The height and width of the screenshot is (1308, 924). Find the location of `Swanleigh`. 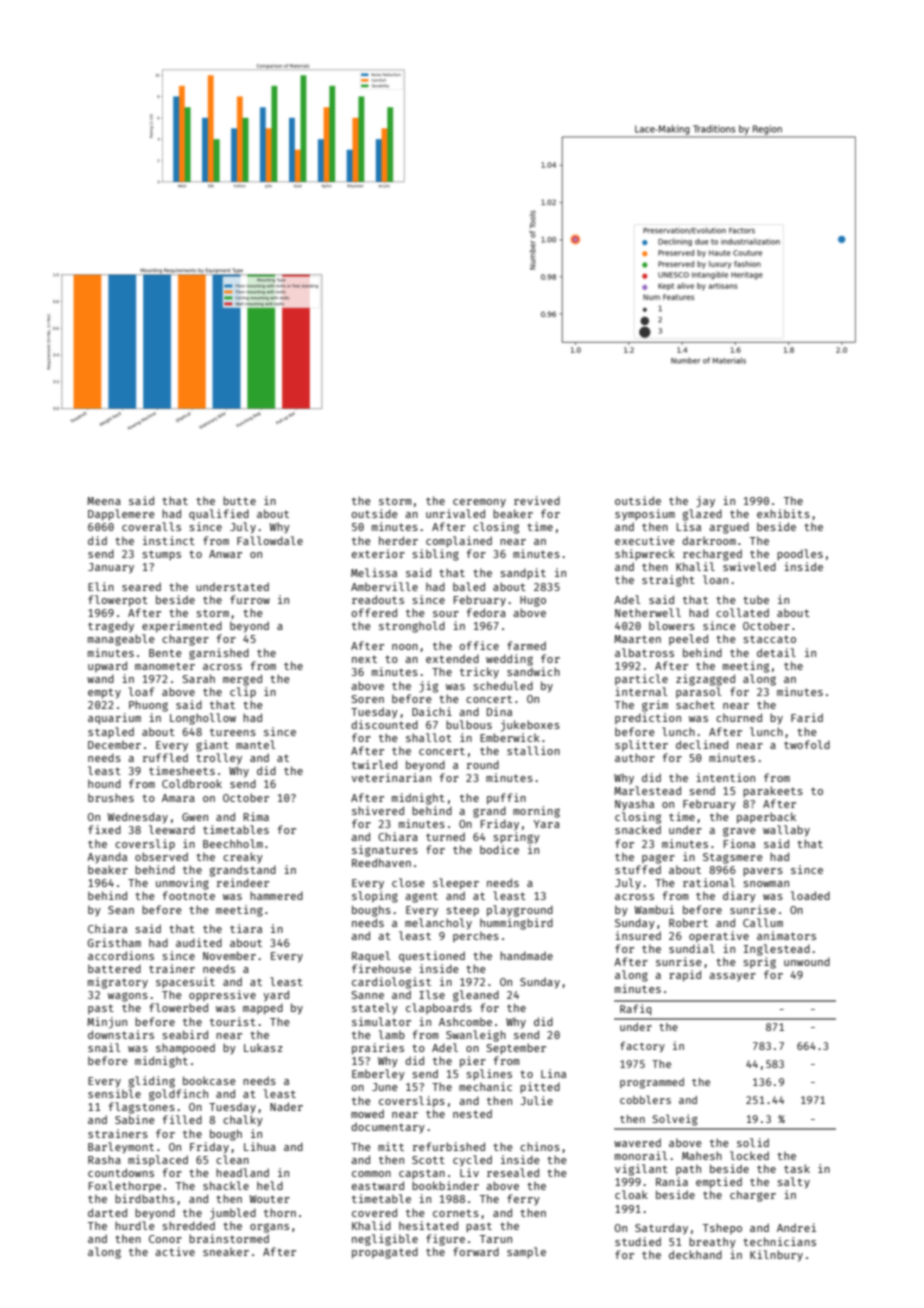

Swanleigh is located at coordinates (476, 1036).
